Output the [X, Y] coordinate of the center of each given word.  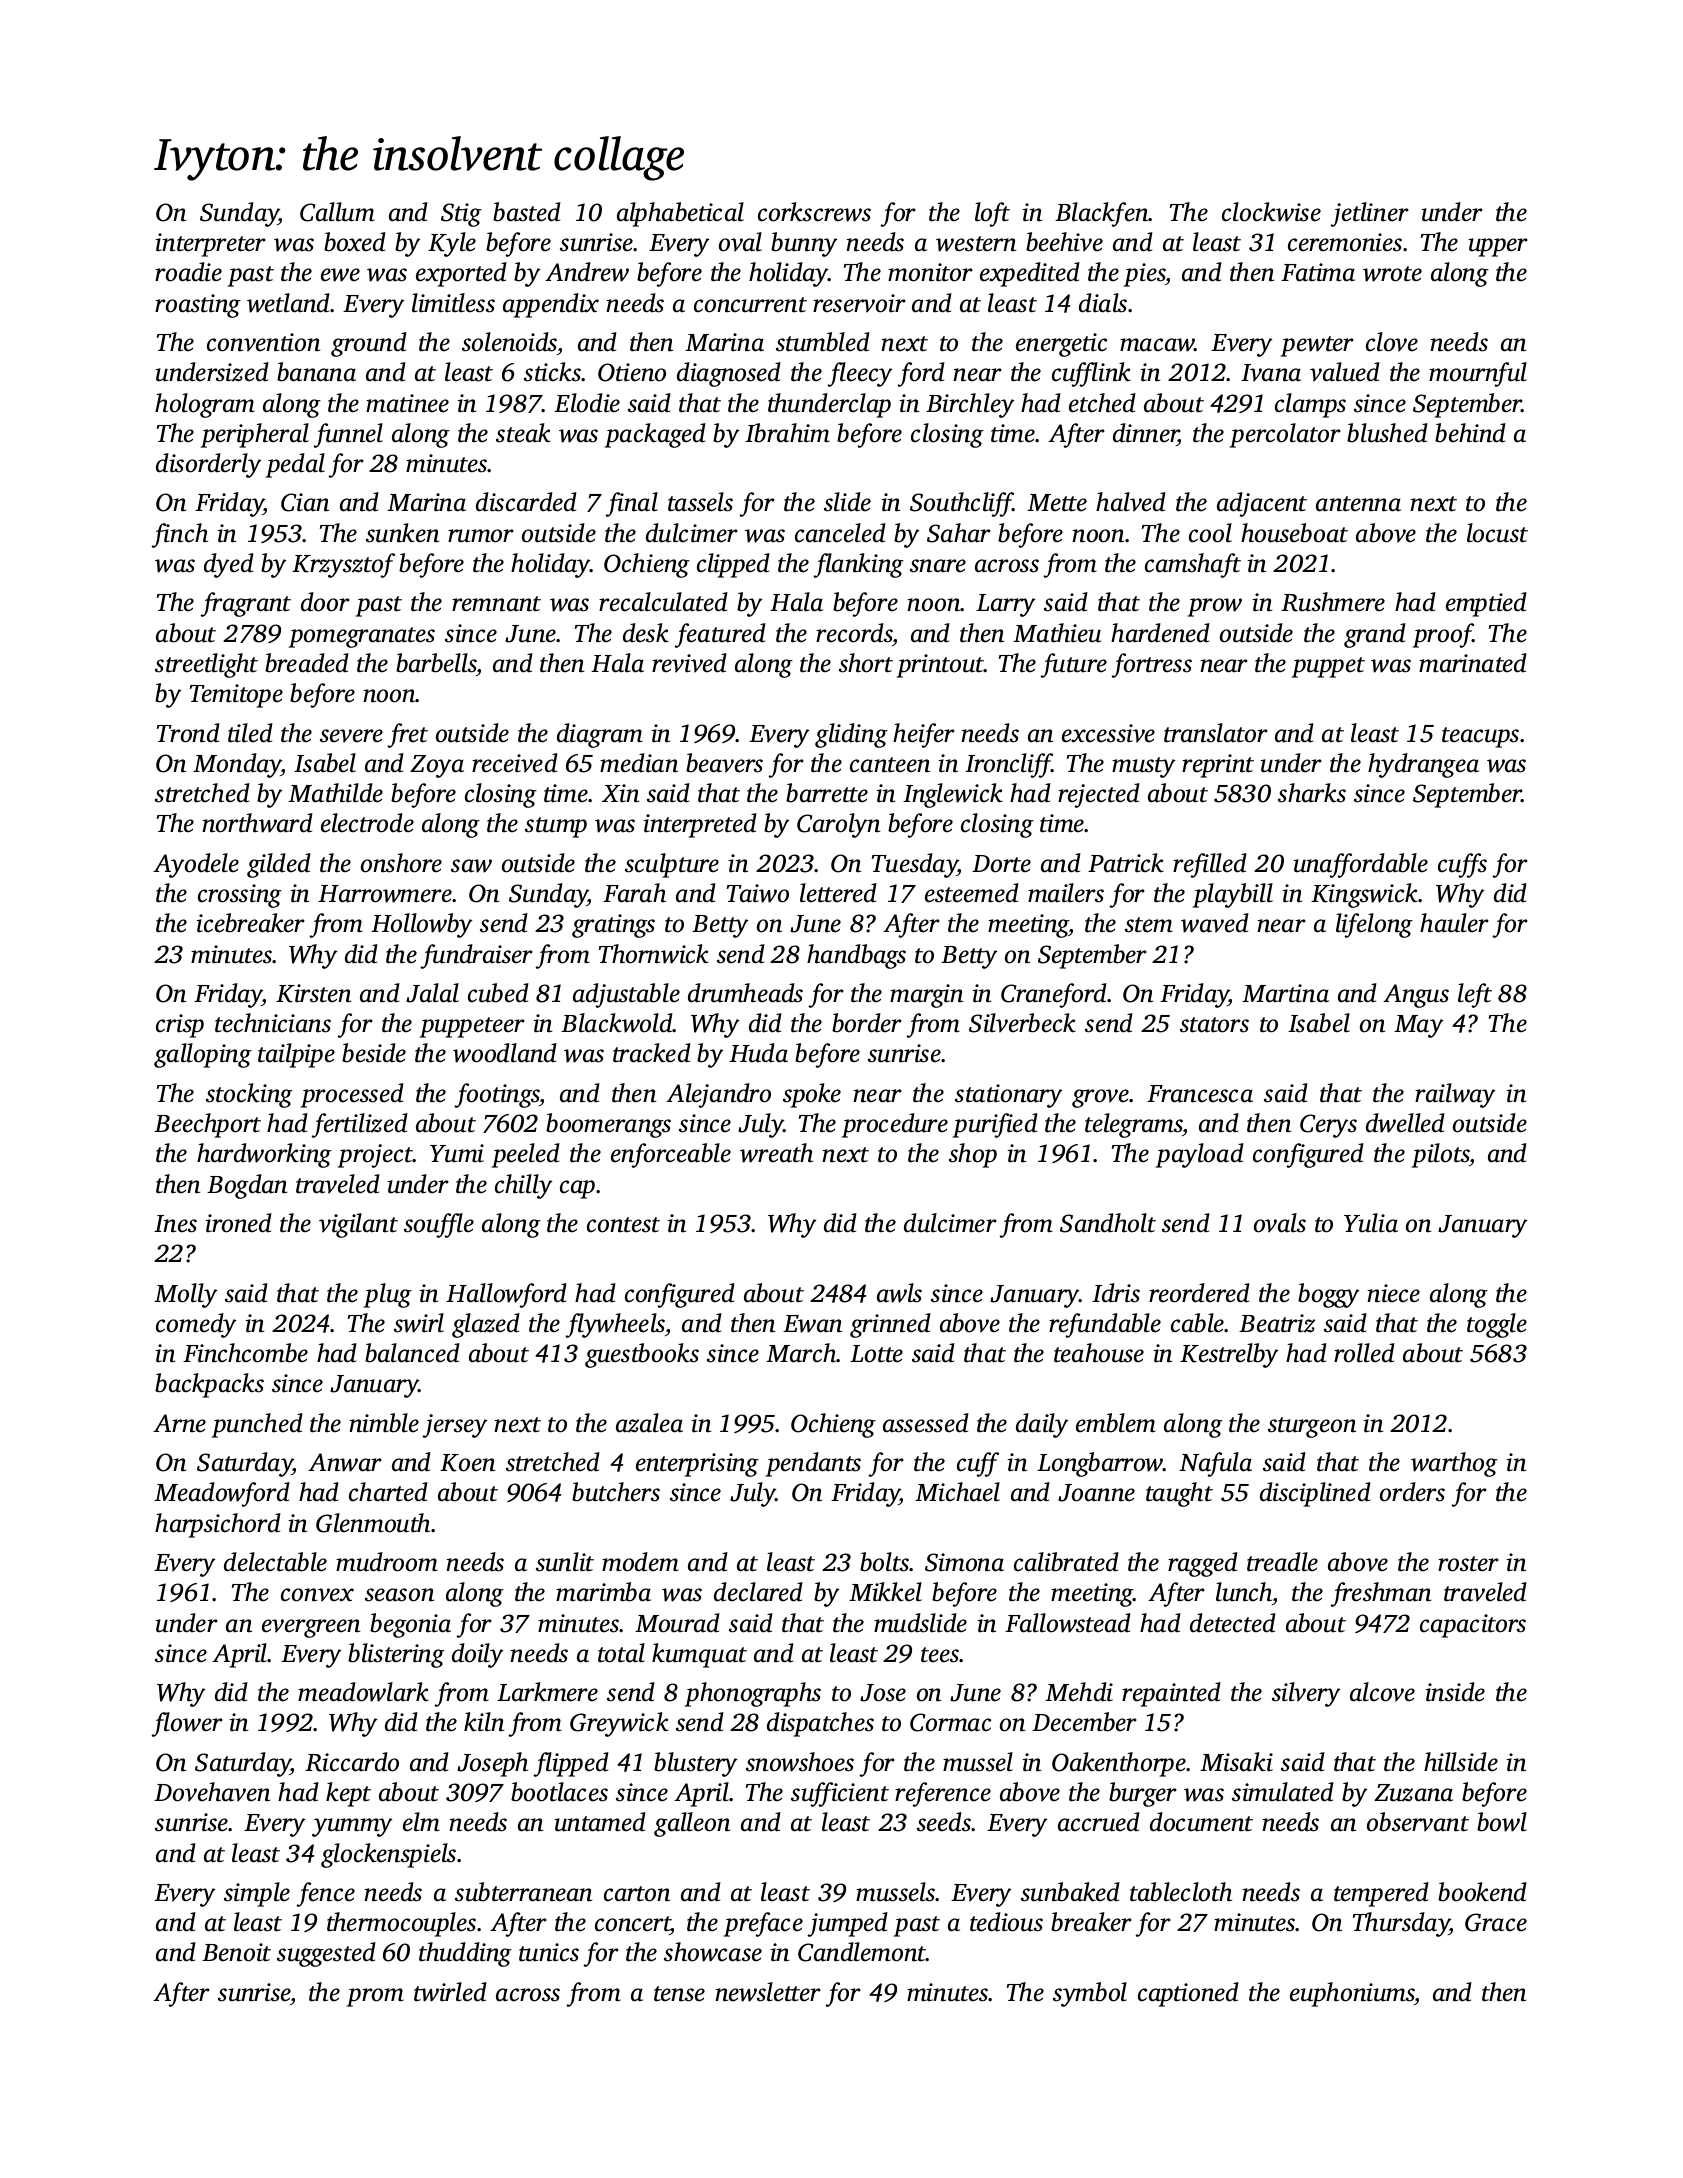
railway [1455, 1095]
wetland [289, 303]
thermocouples [401, 1924]
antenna [1358, 504]
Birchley [970, 405]
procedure [895, 1125]
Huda [758, 1053]
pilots [1441, 1155]
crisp [180, 1026]
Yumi [457, 1153]
